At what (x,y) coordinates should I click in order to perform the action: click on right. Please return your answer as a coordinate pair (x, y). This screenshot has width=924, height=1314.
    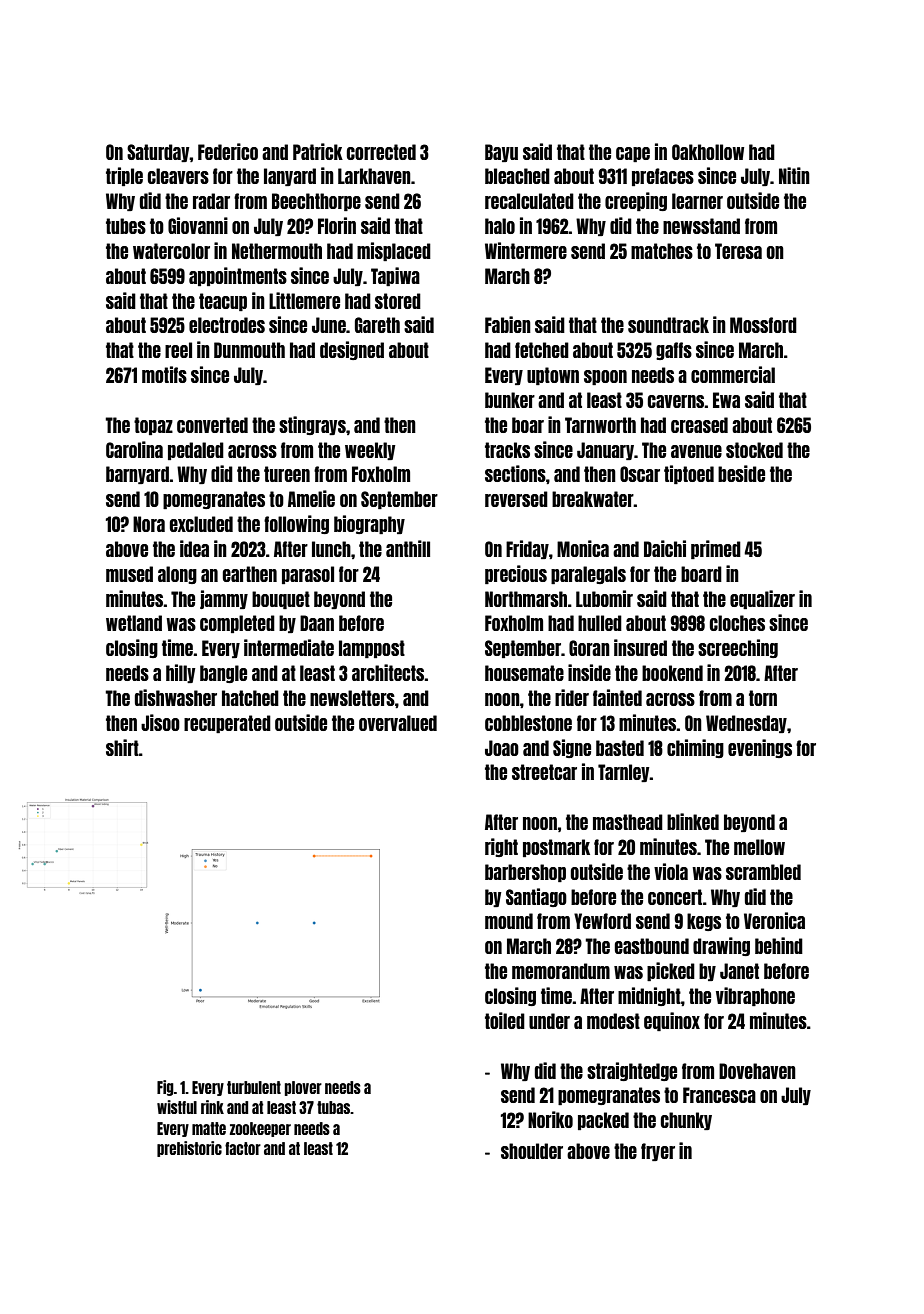
    Looking at the image, I should click on (501, 847).
